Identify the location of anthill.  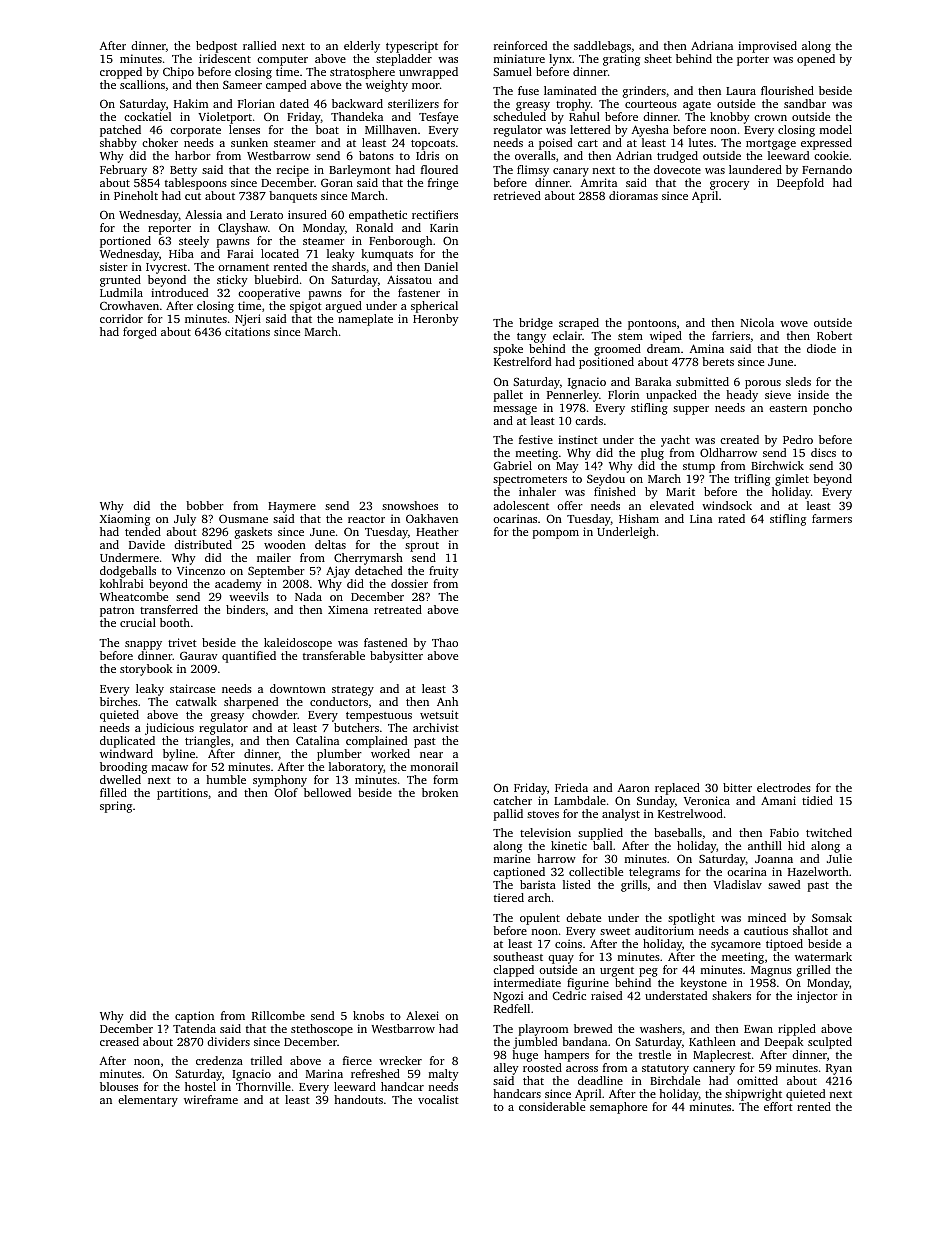
(765, 845).
